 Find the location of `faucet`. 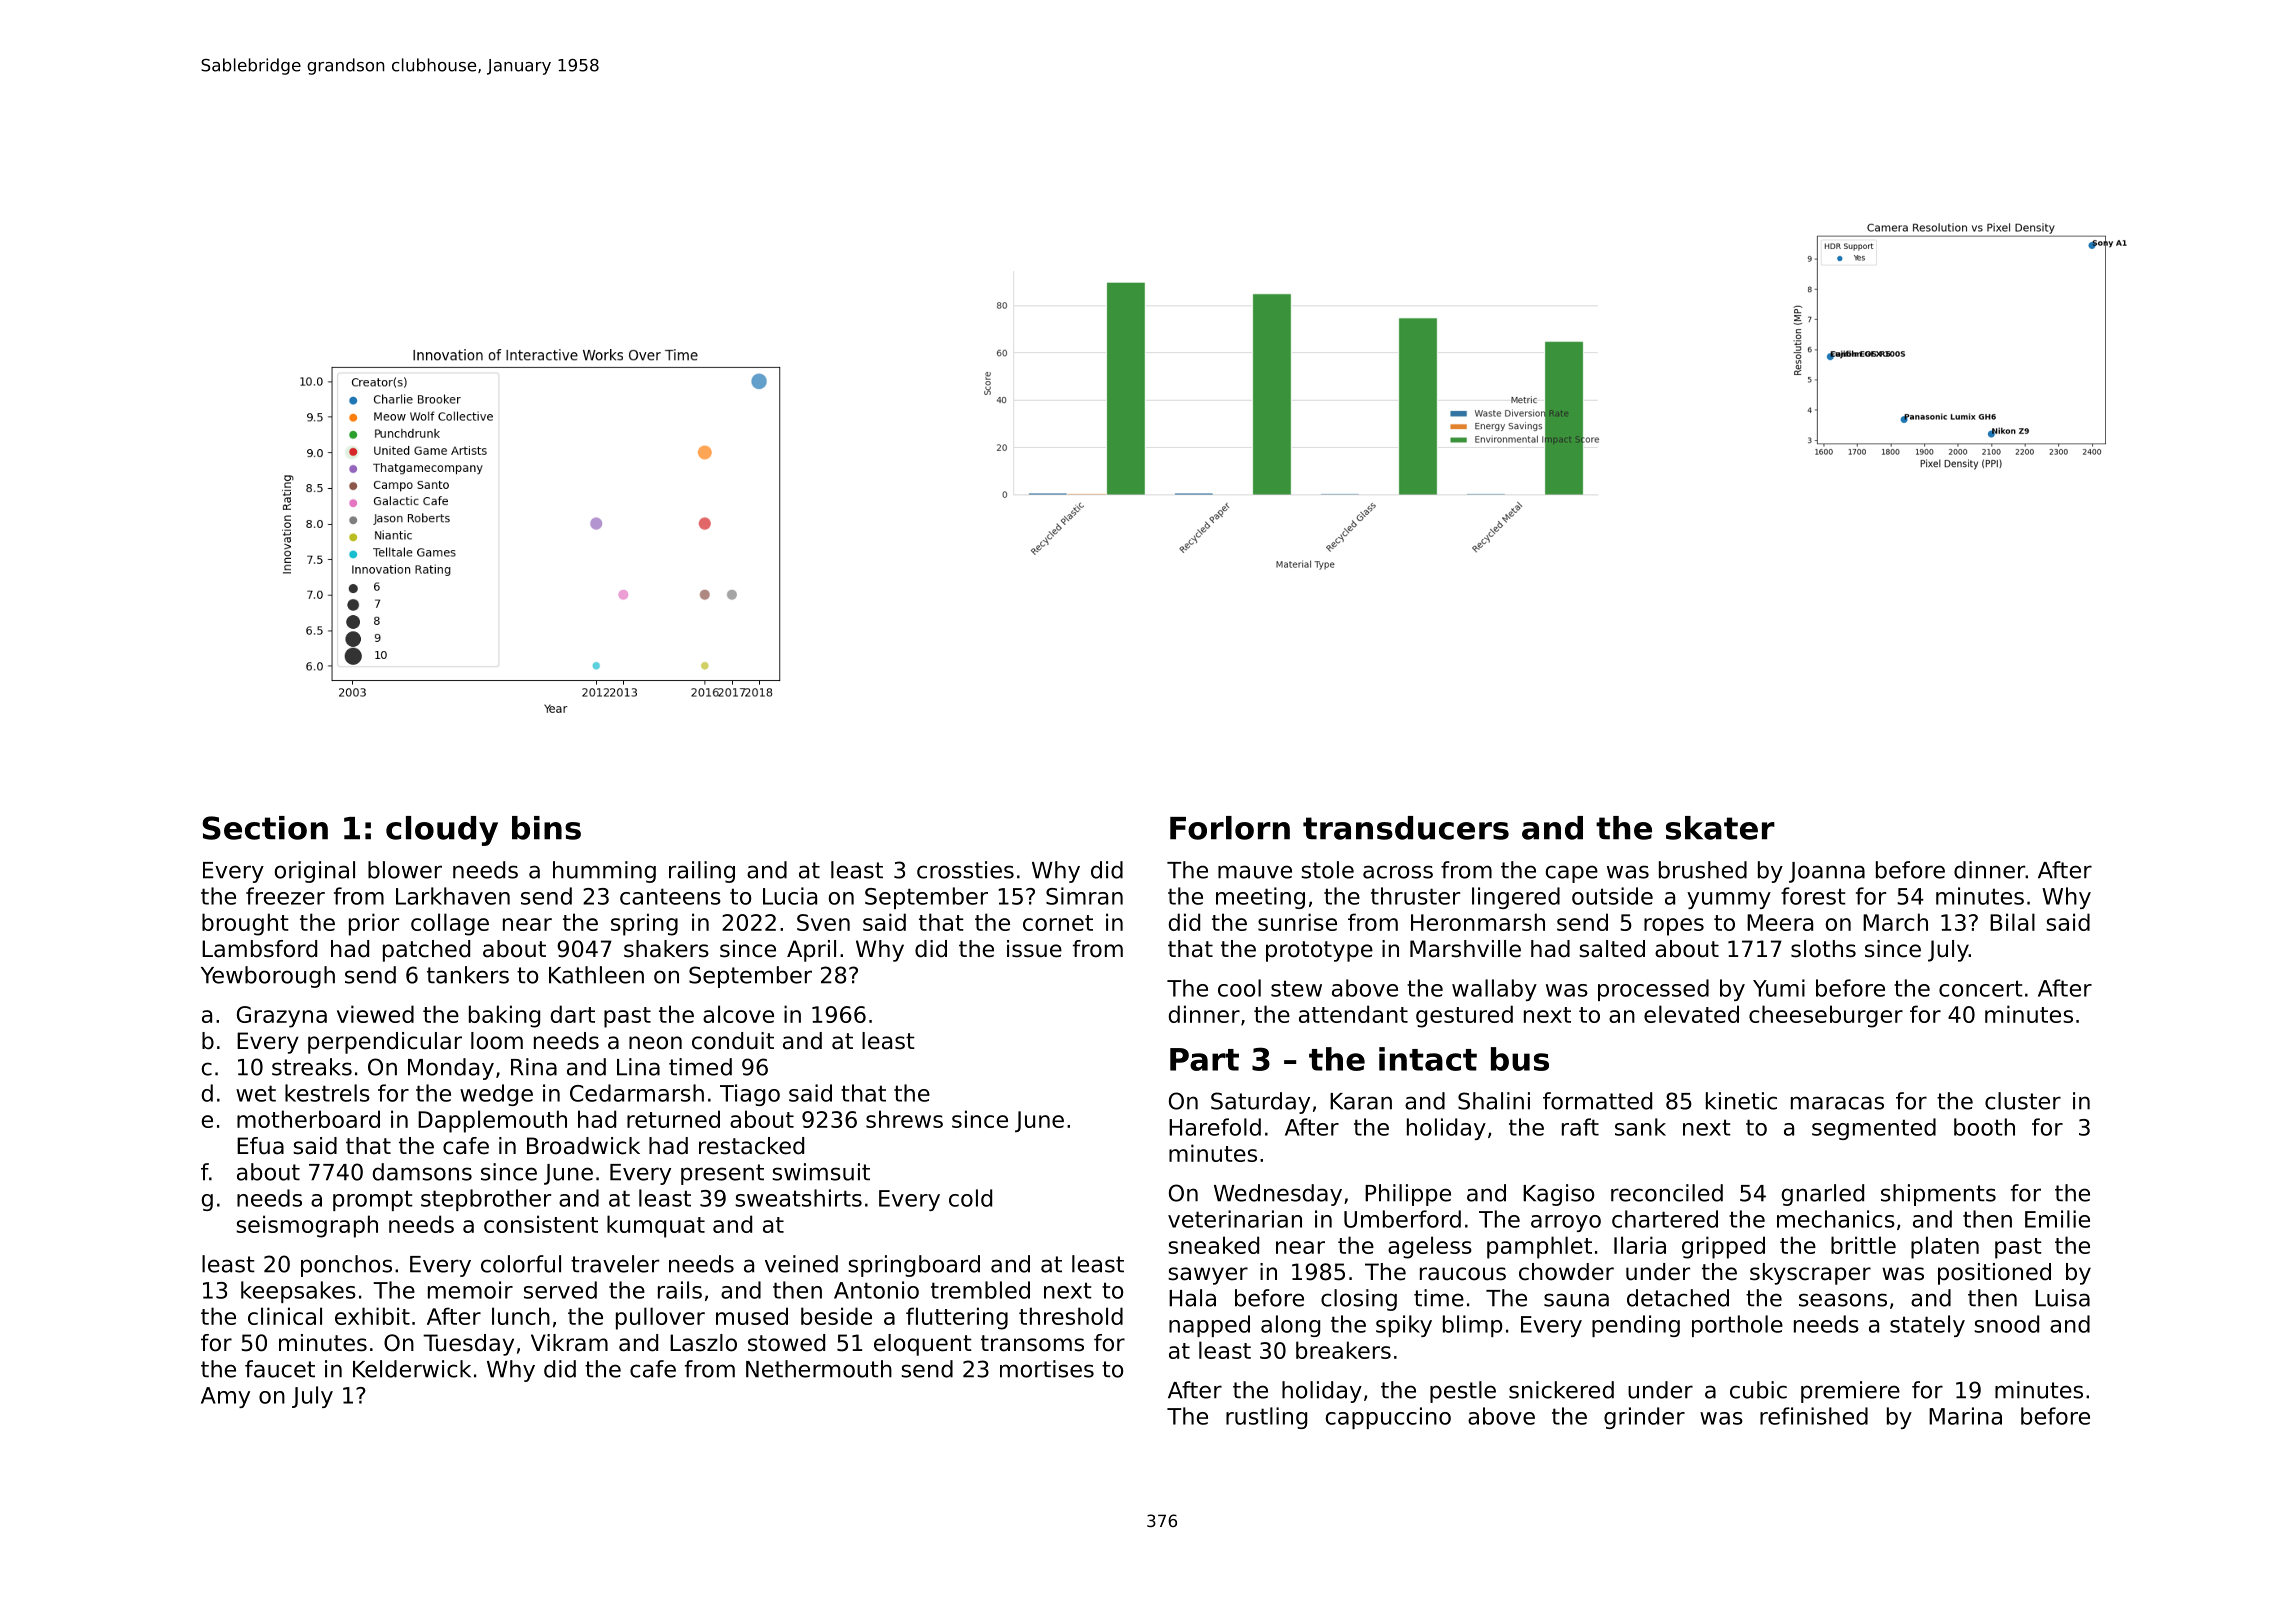

faucet is located at coordinates (280, 1369).
